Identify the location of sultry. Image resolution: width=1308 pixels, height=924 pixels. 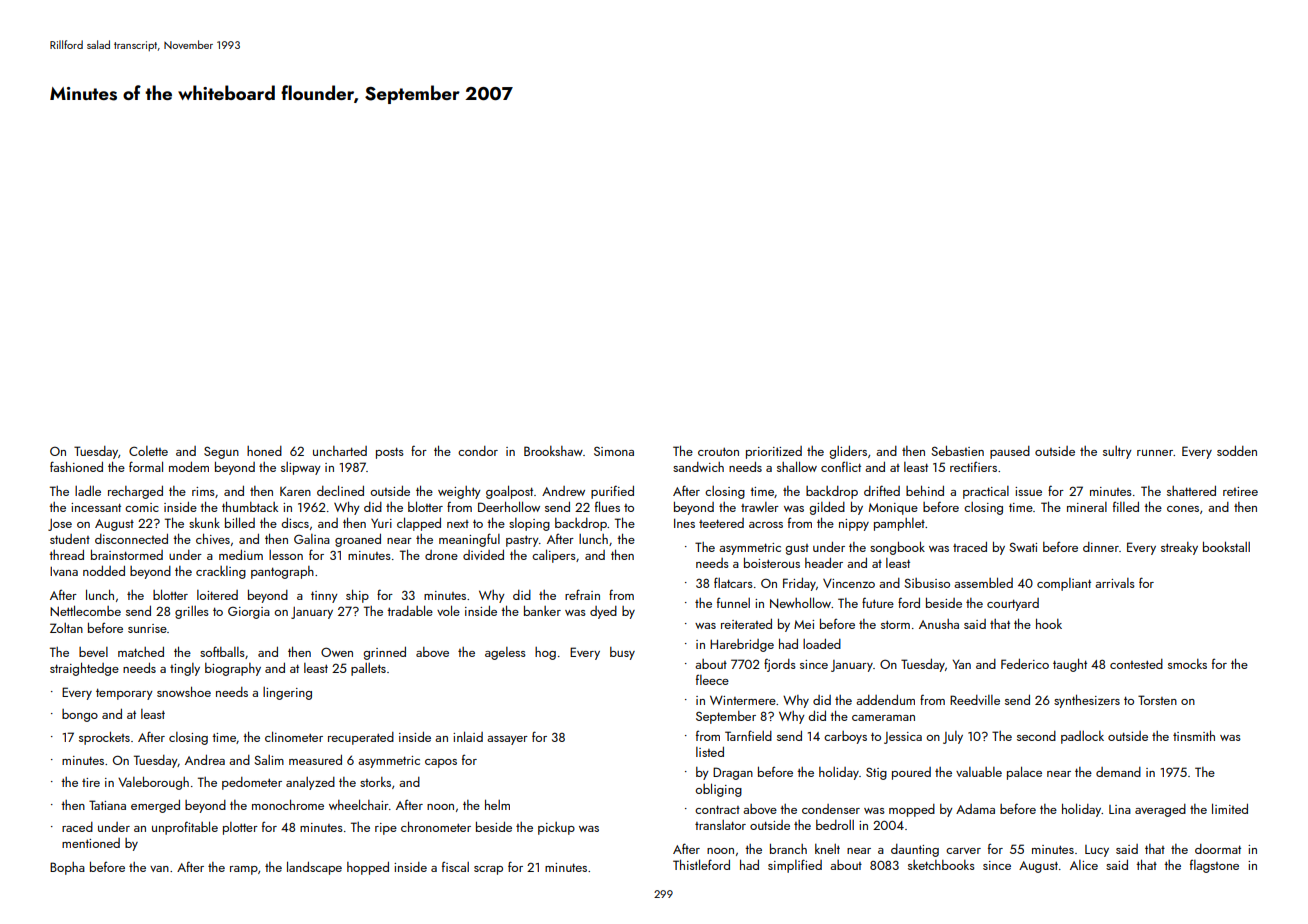
(1117, 452).
